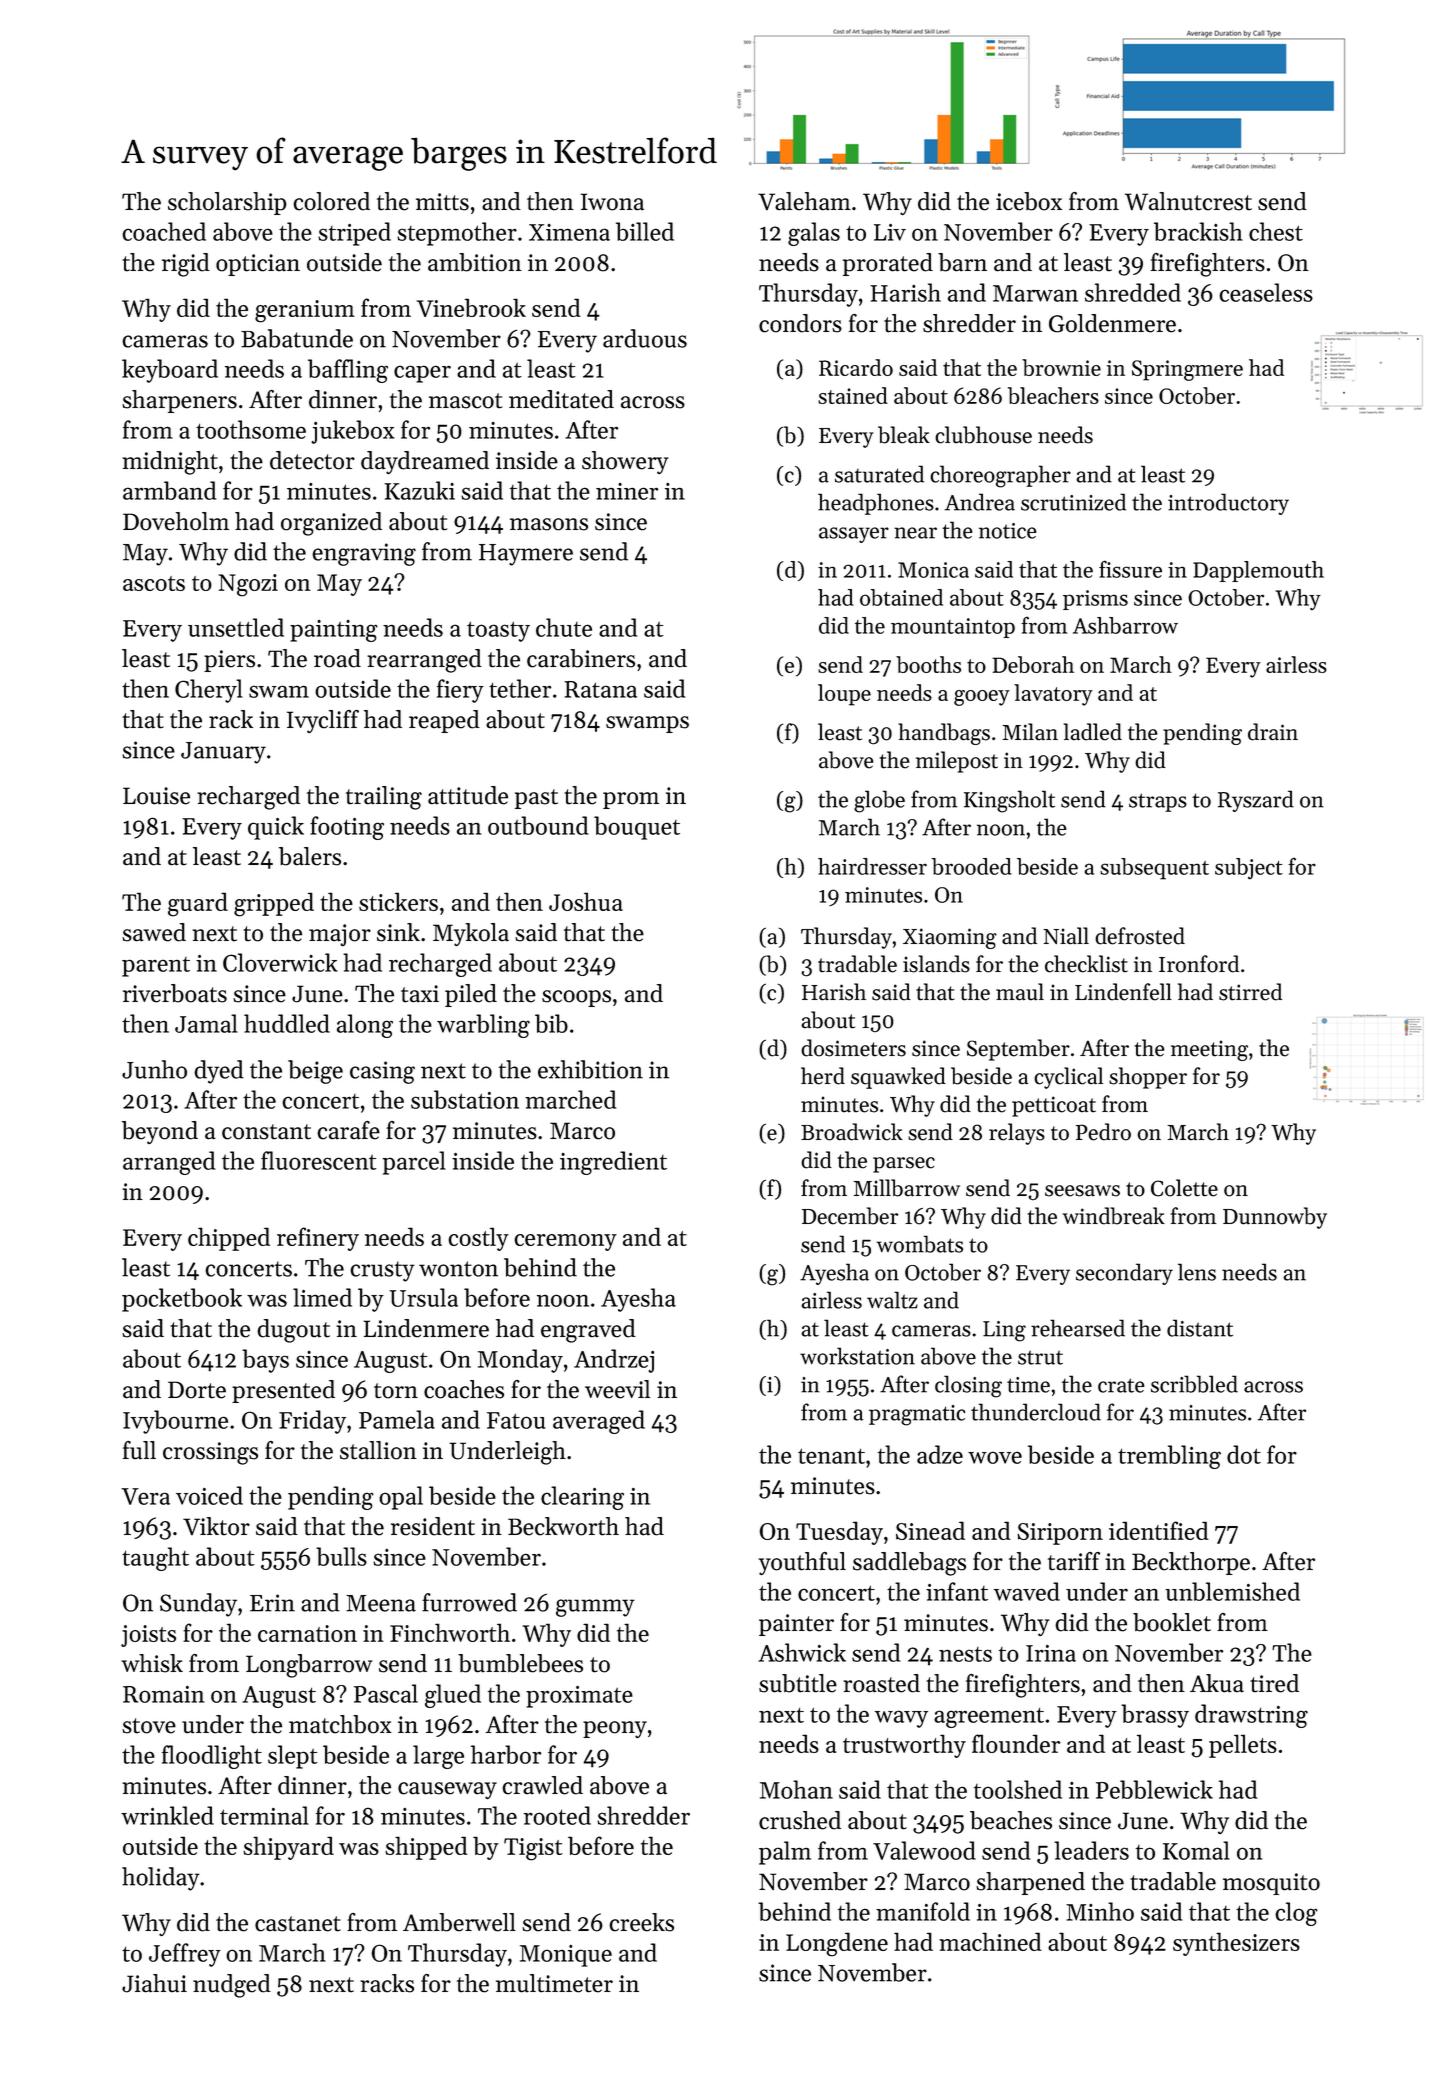 Image resolution: width=1450 pixels, height=2100 pixels. I want to click on keyboard, so click(170, 371).
